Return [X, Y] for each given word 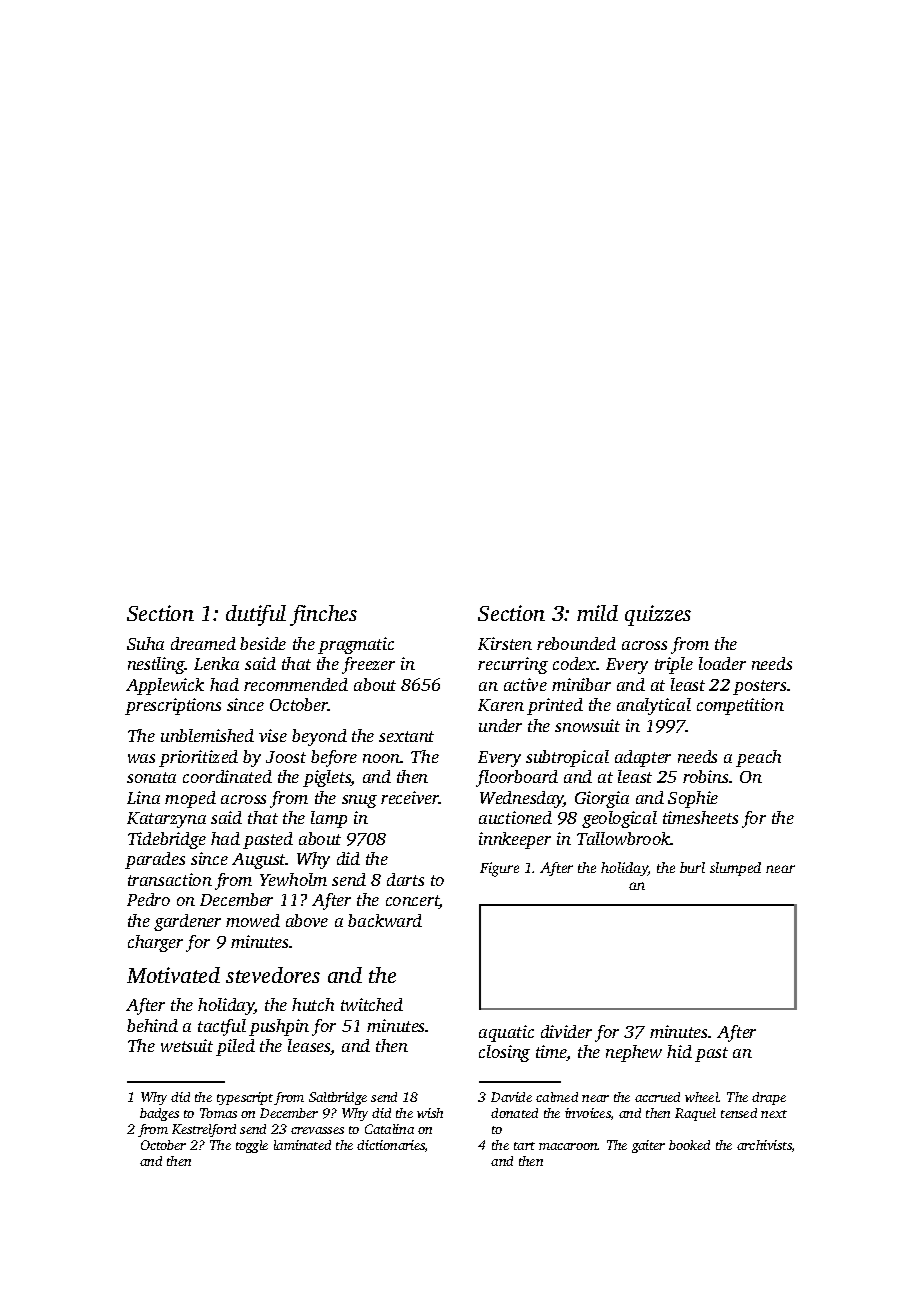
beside [263, 643]
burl [692, 867]
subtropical [567, 758]
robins [705, 776]
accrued [657, 1097]
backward [385, 920]
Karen [501, 705]
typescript [245, 1098]
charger [155, 943]
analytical [654, 706]
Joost [286, 757]
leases [309, 1047]
